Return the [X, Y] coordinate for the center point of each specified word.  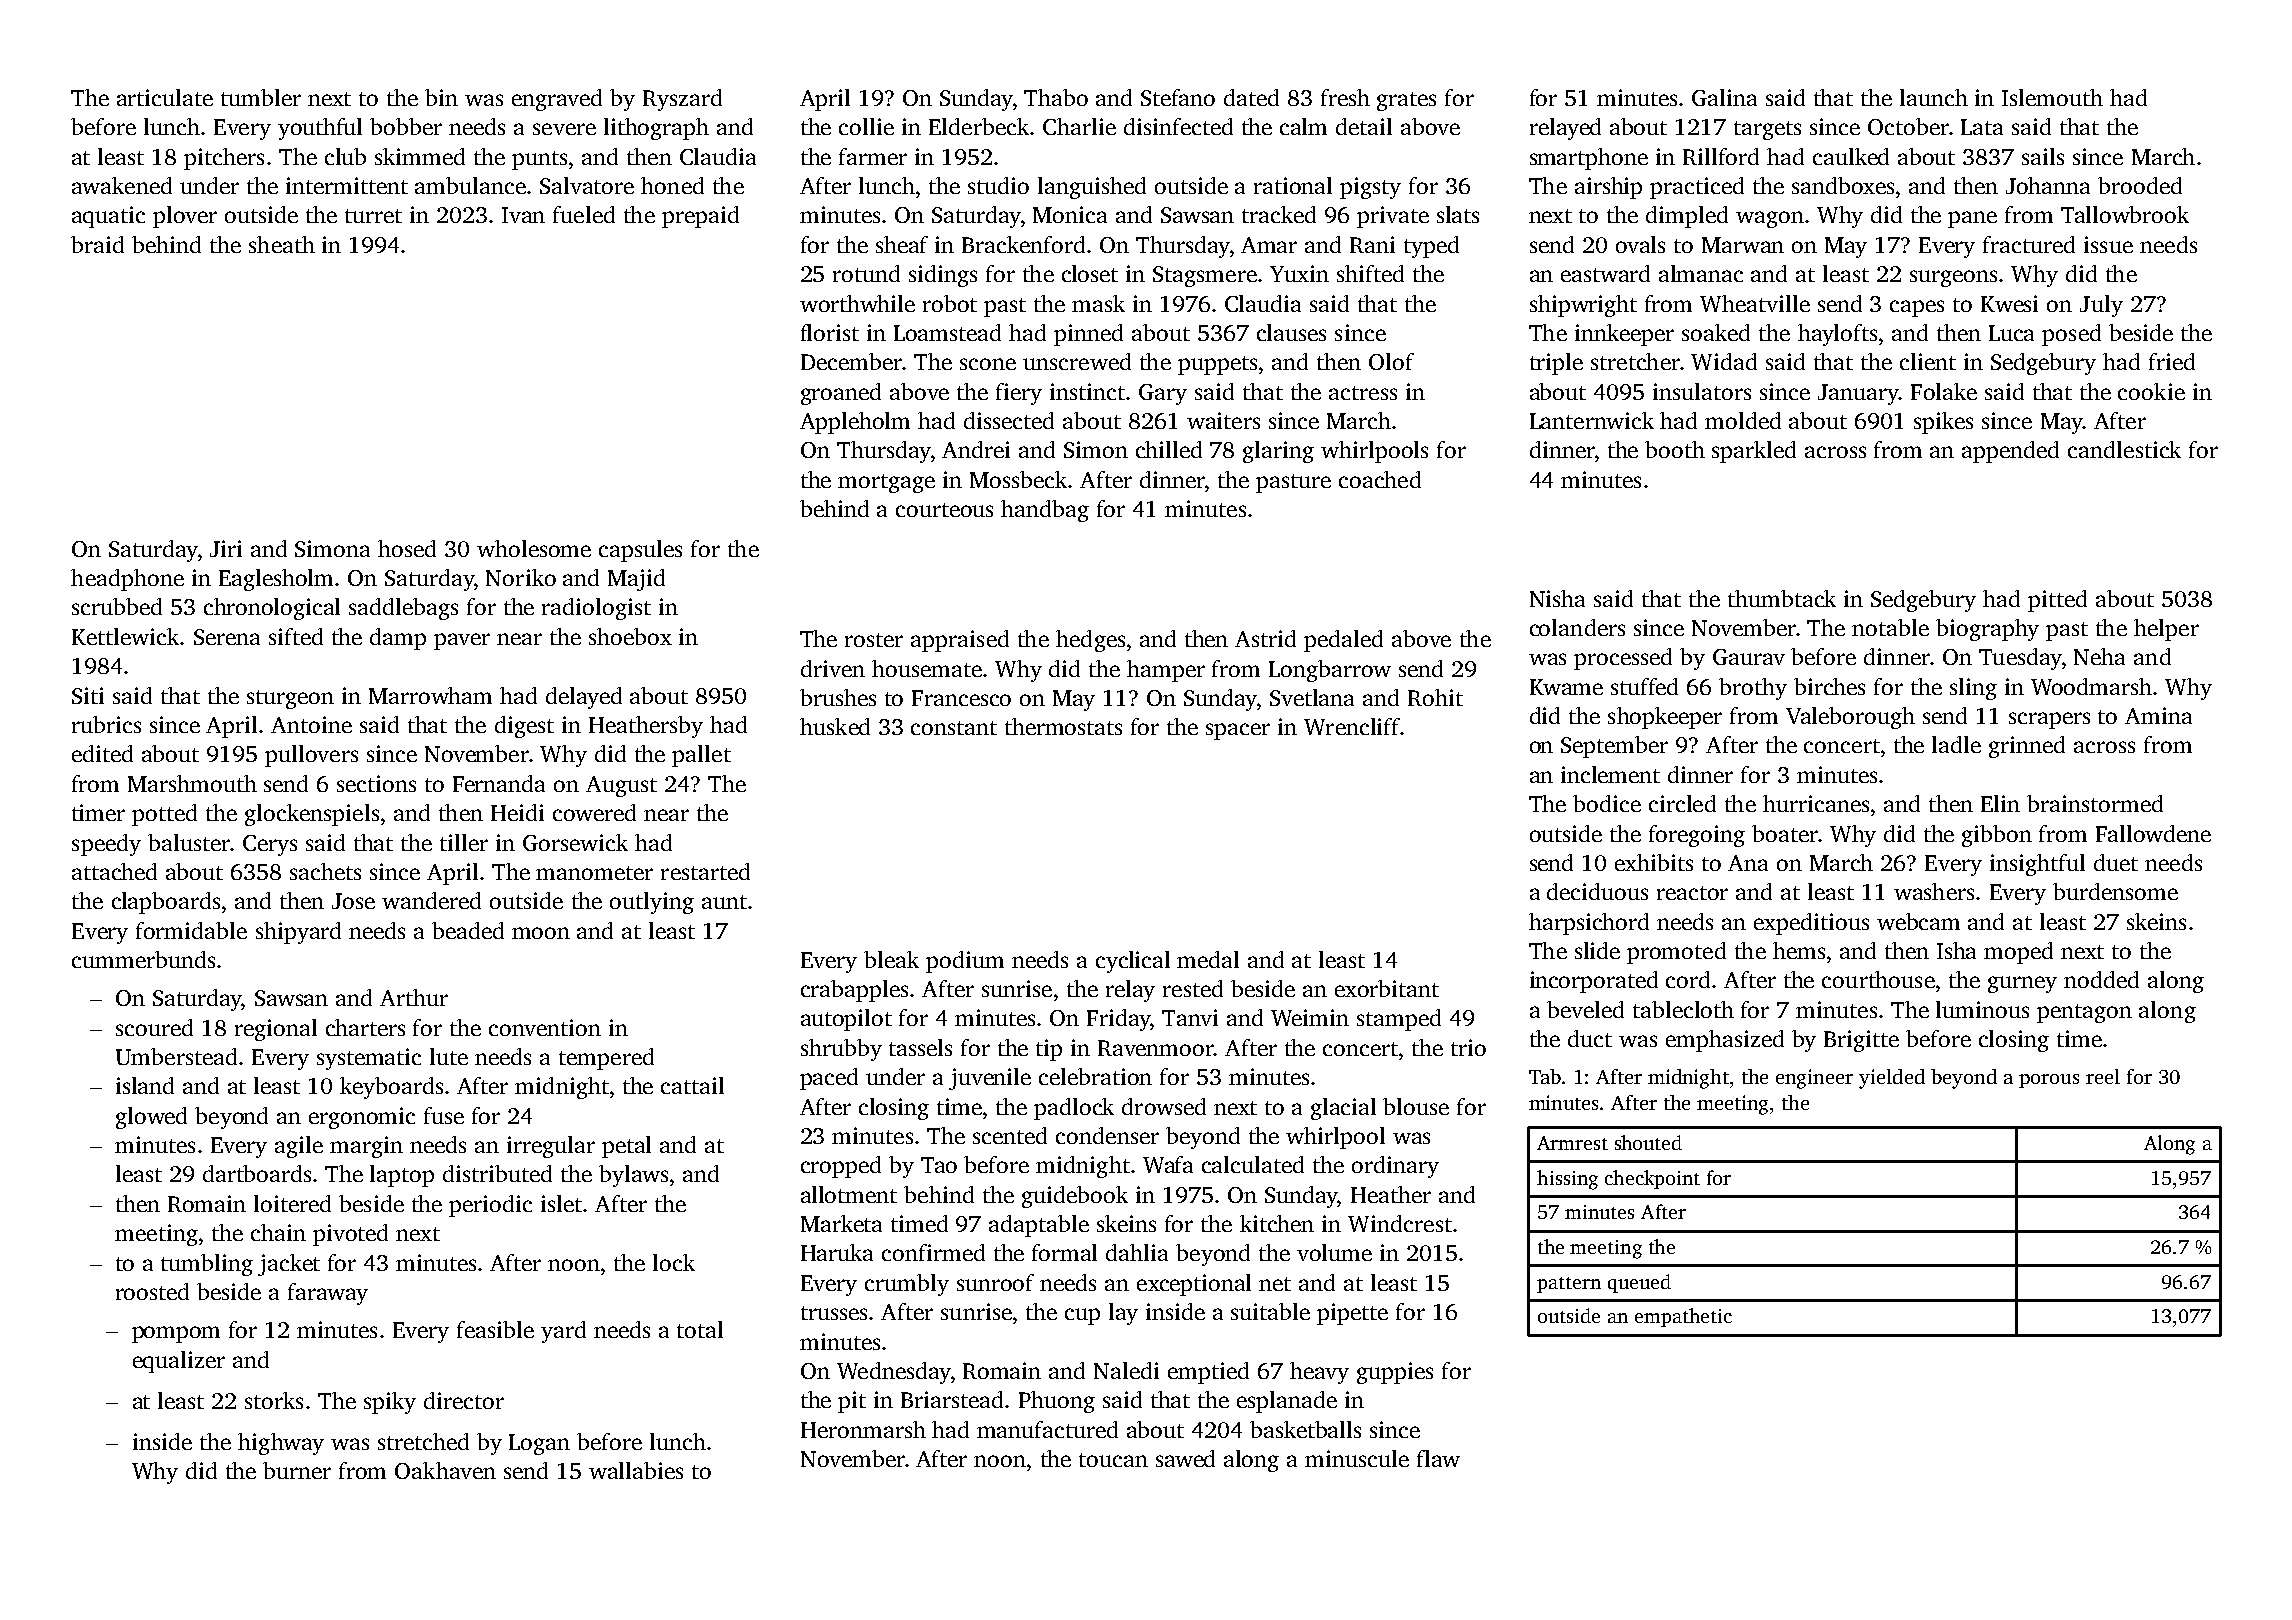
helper [2166, 630]
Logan [539, 1444]
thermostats [1063, 726]
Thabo [1056, 97]
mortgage [886, 483]
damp [398, 639]
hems [1799, 950]
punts [539, 160]
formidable [191, 930]
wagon [1770, 219]
